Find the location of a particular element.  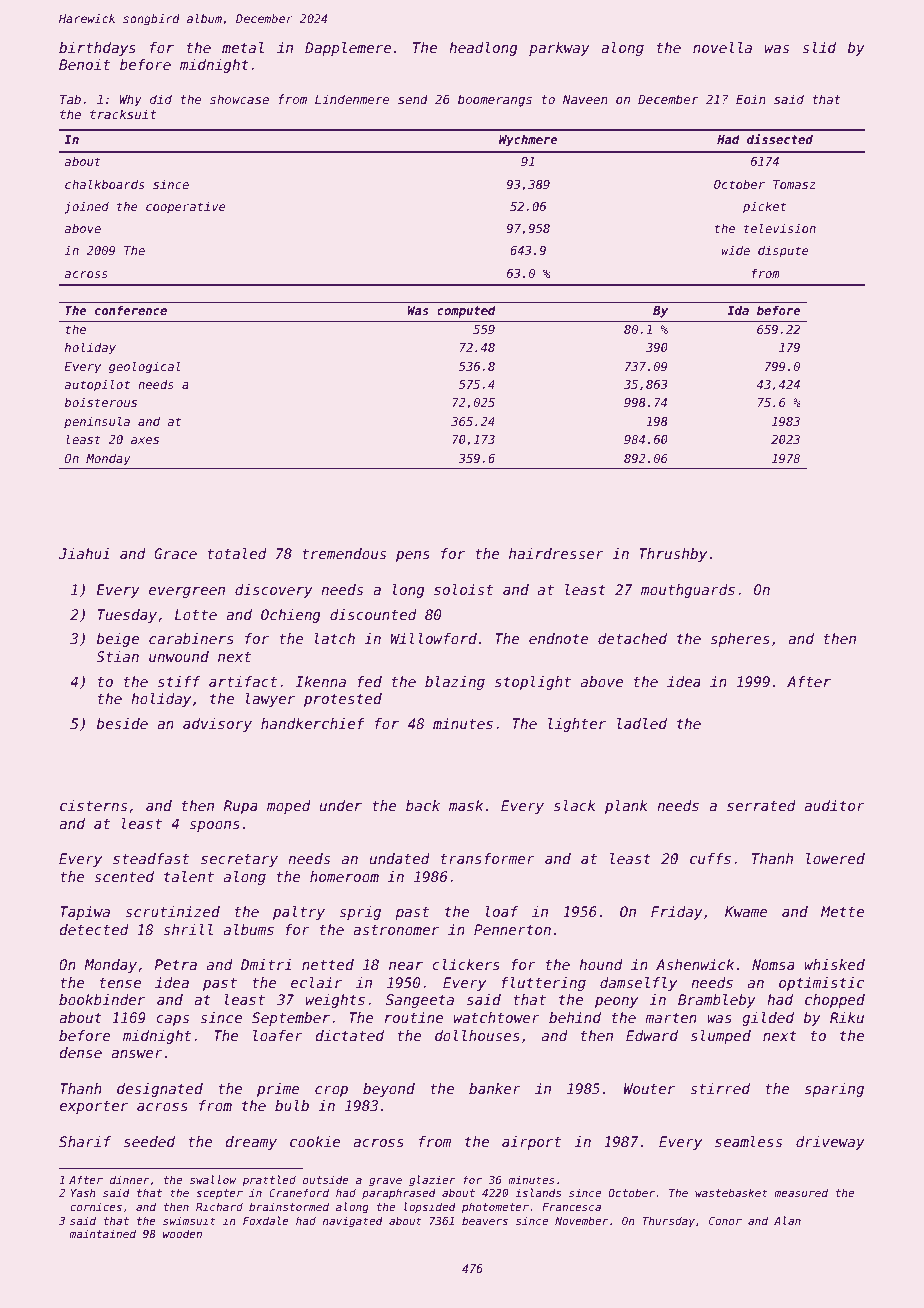

Richard is located at coordinates (219, 1206).
